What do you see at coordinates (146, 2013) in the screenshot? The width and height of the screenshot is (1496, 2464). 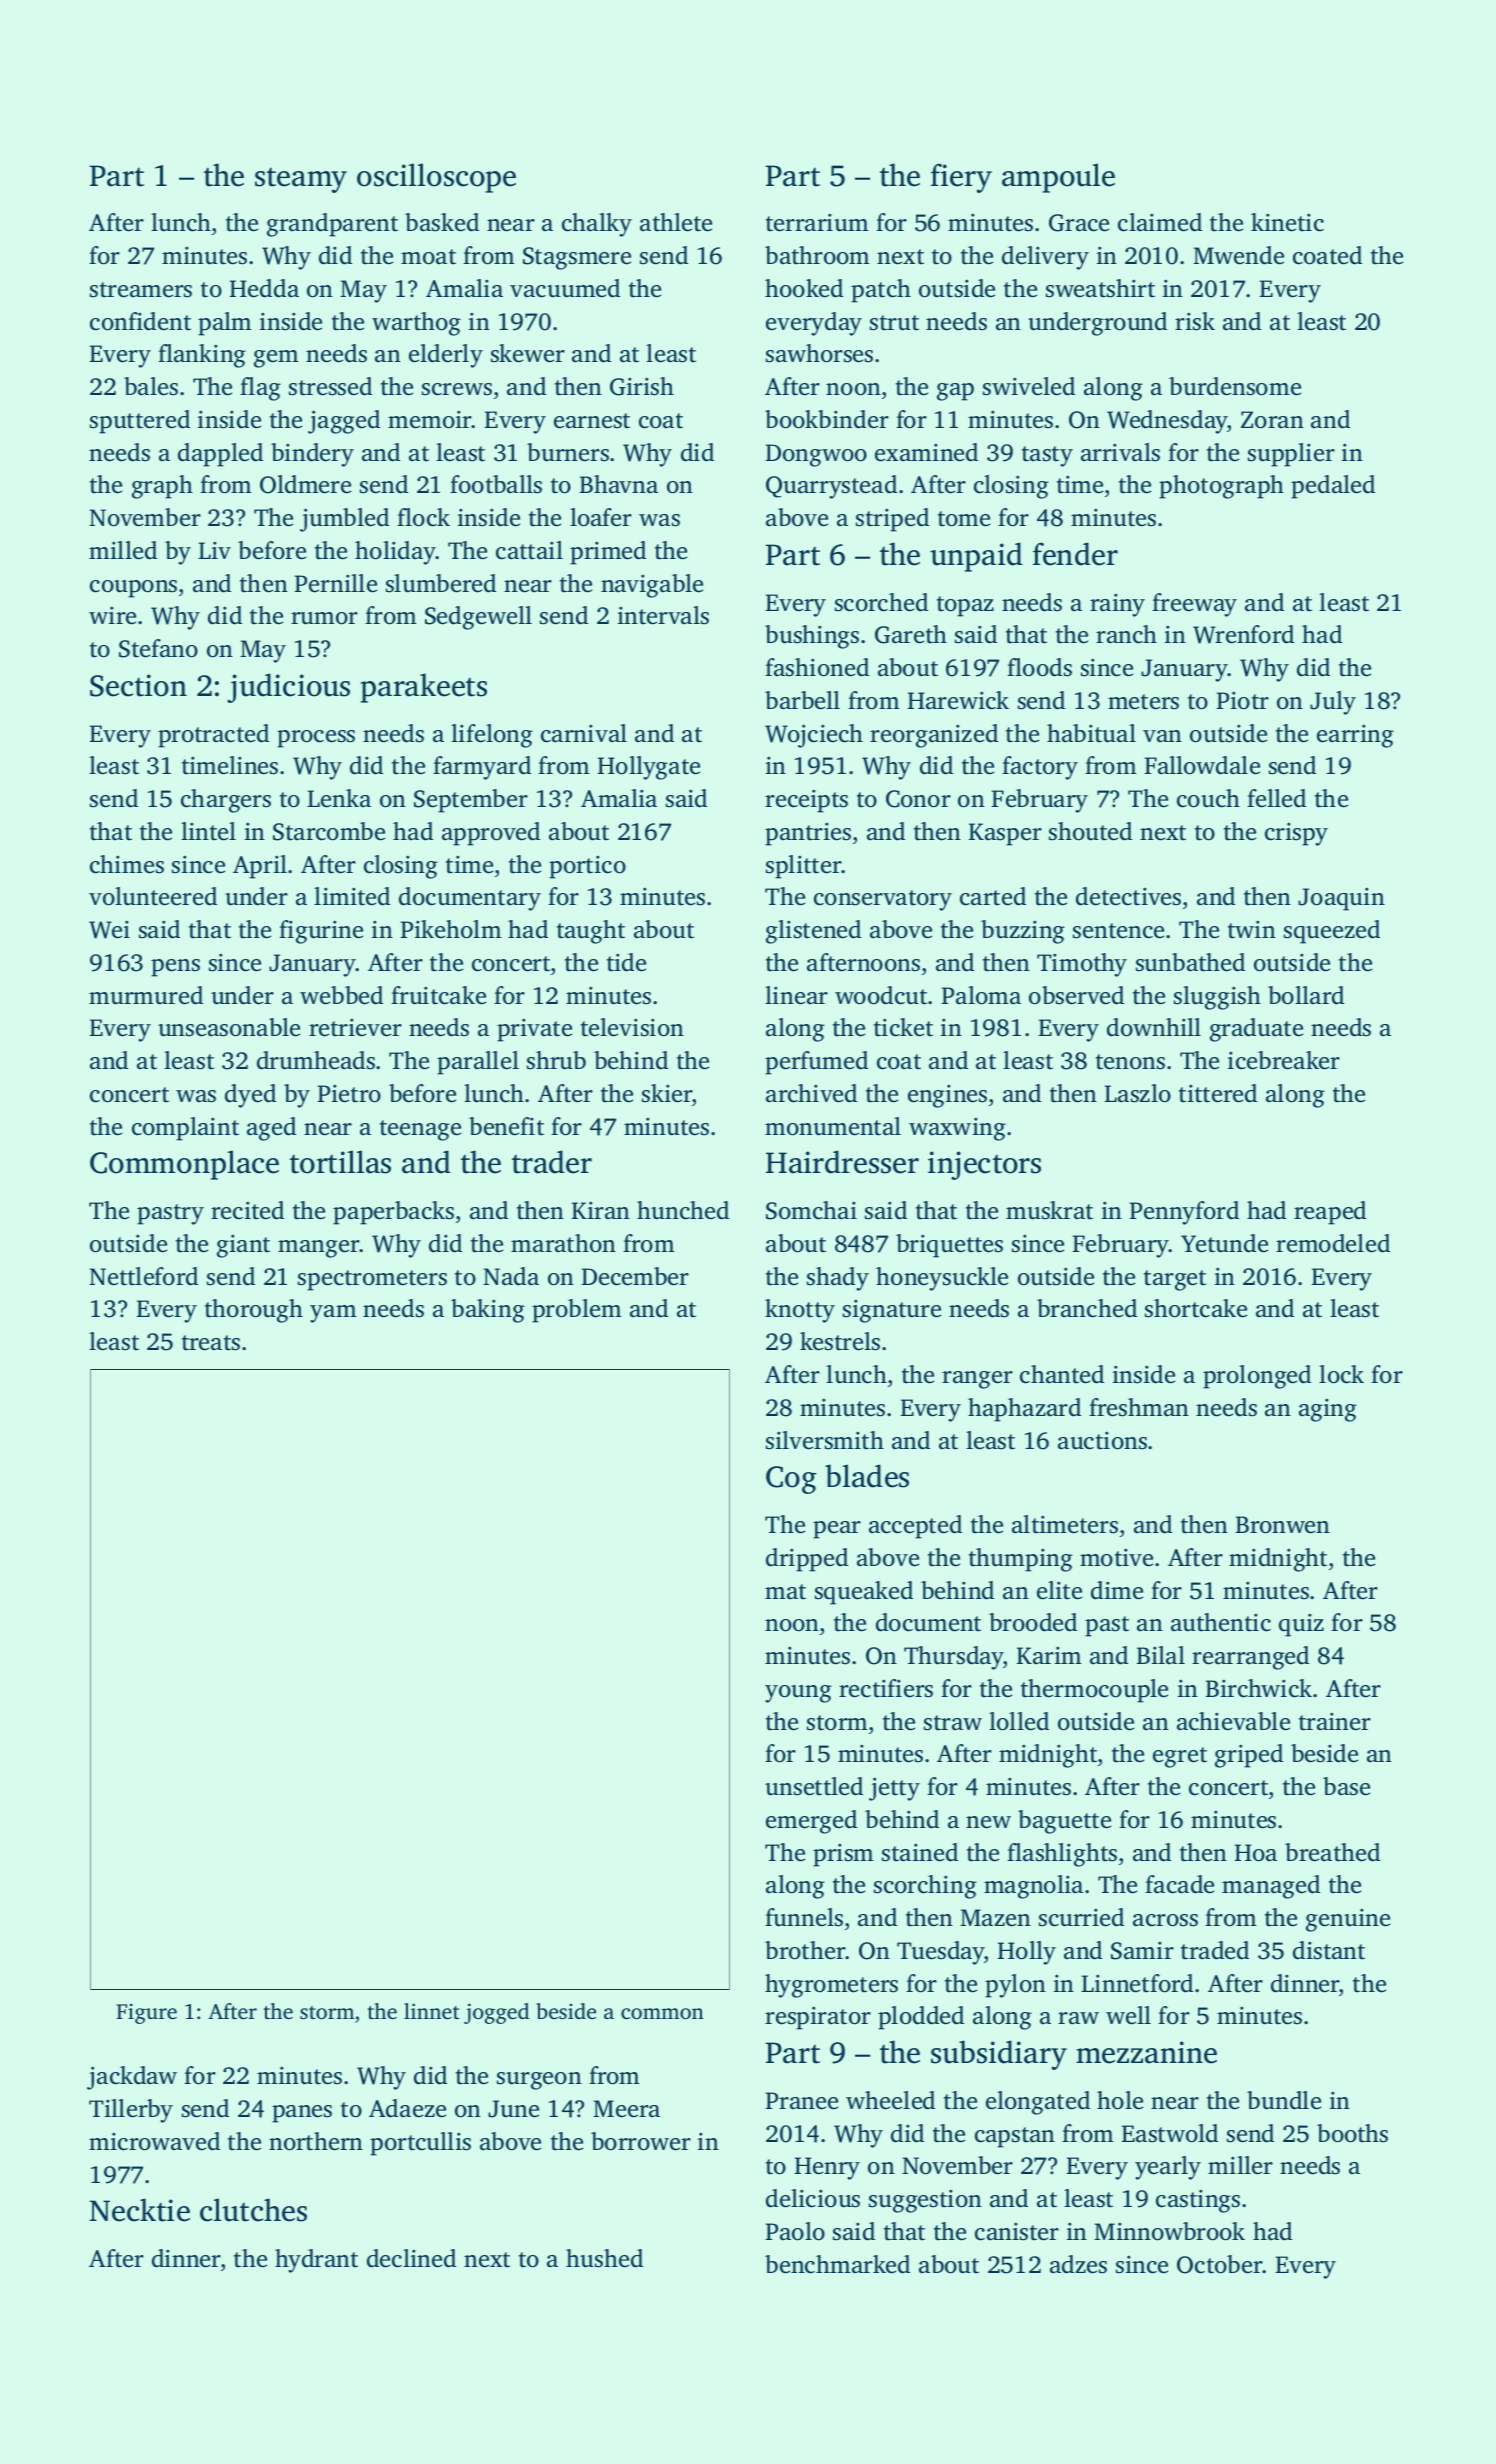 I see `Figure` at bounding box center [146, 2013].
